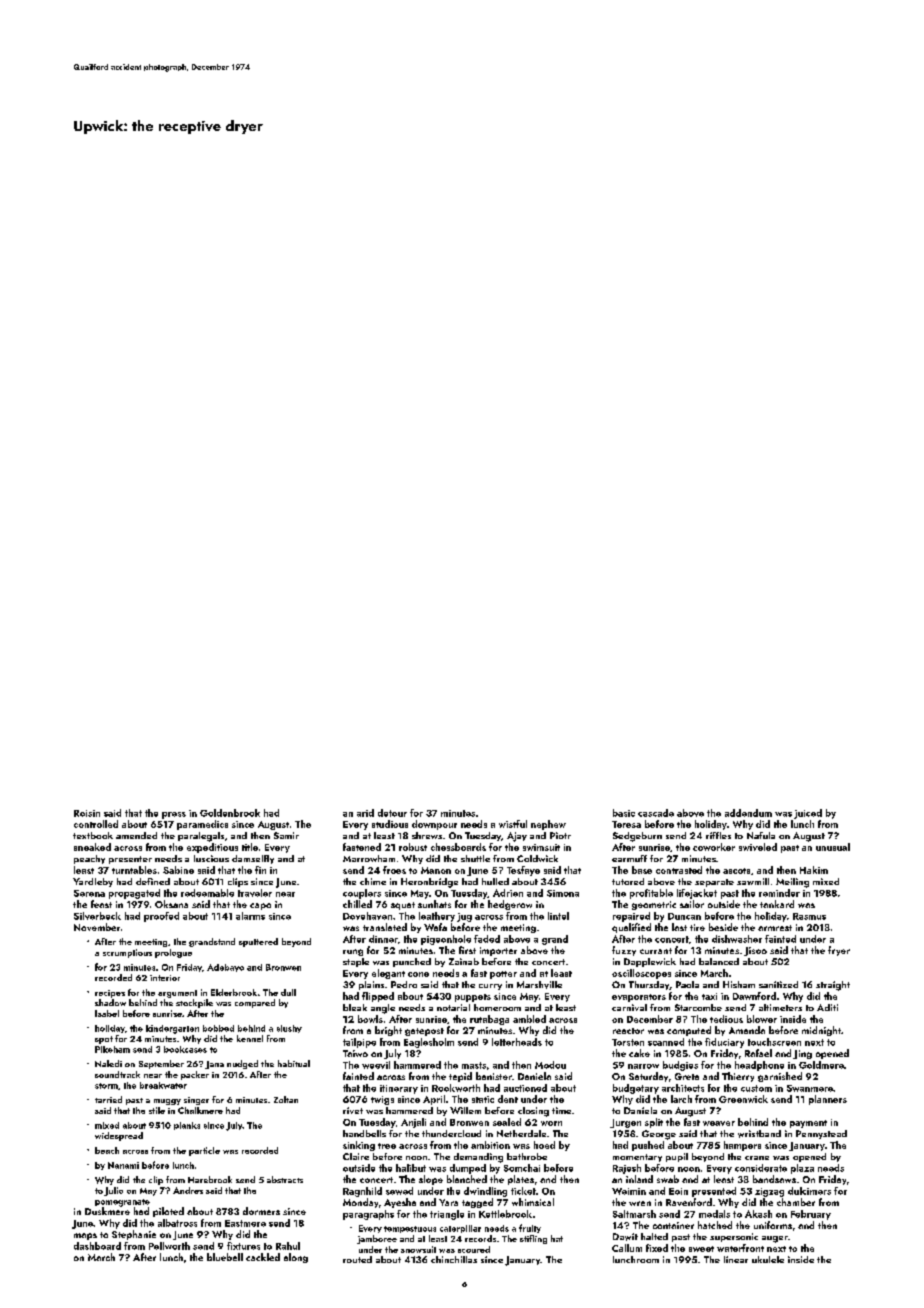 This screenshot has width=924, height=1308. What do you see at coordinates (201, 837) in the screenshot?
I see `paralegals` at bounding box center [201, 837].
